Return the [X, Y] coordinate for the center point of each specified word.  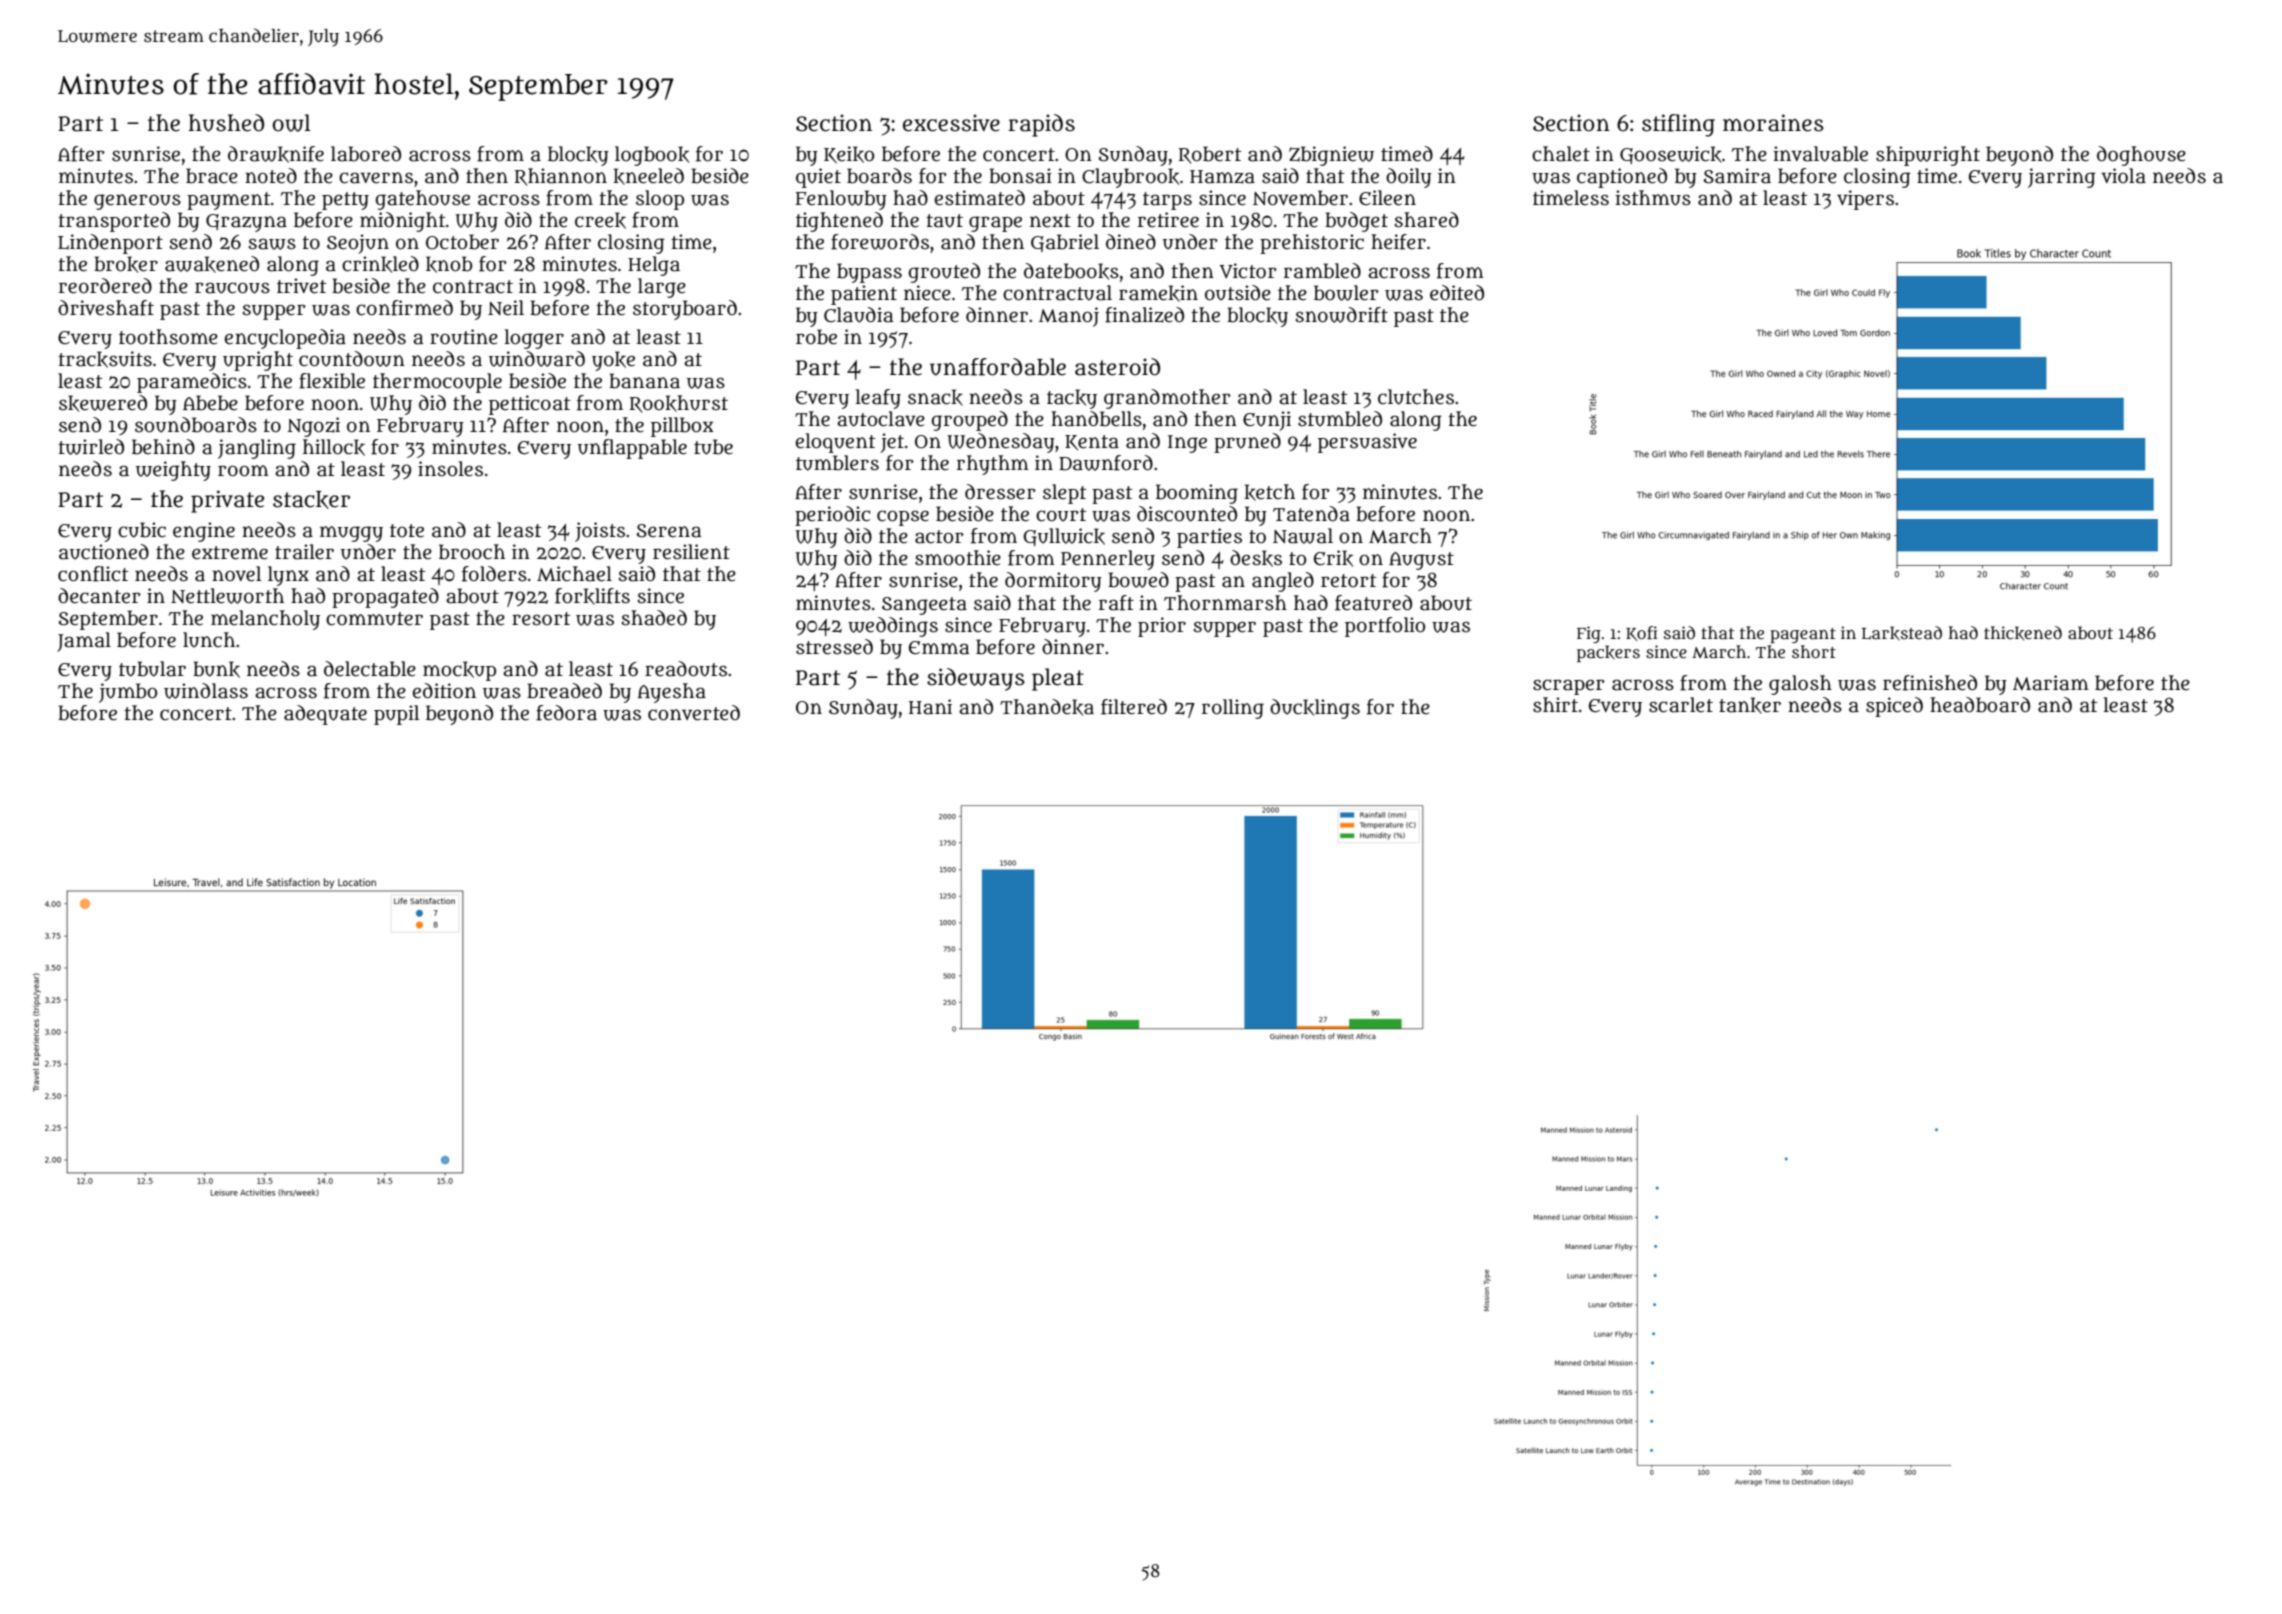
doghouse [2141, 156]
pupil [397, 715]
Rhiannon [561, 177]
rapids [1041, 125]
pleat [1058, 679]
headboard [1980, 705]
